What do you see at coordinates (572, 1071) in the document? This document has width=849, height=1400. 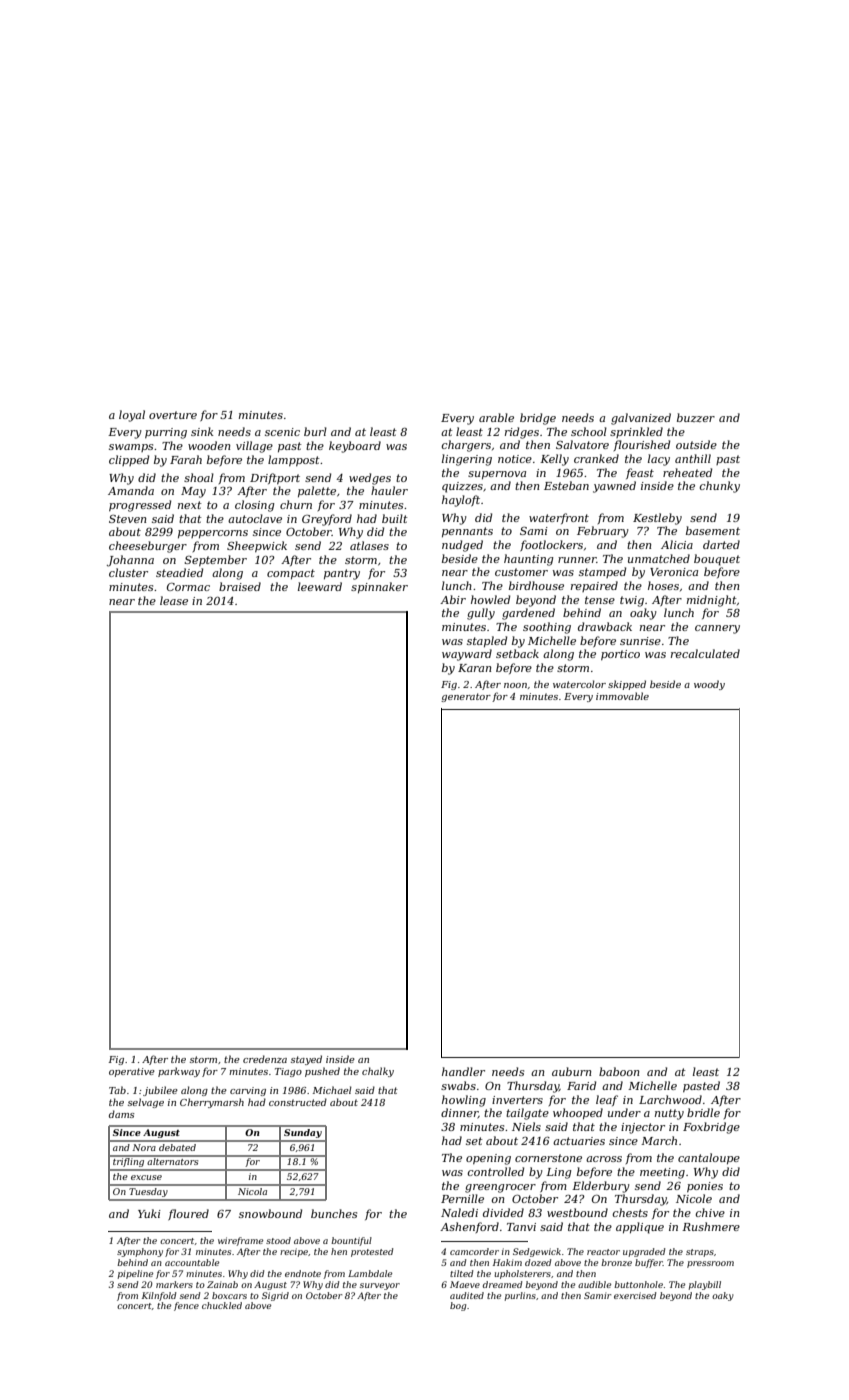 I see `auburn` at bounding box center [572, 1071].
